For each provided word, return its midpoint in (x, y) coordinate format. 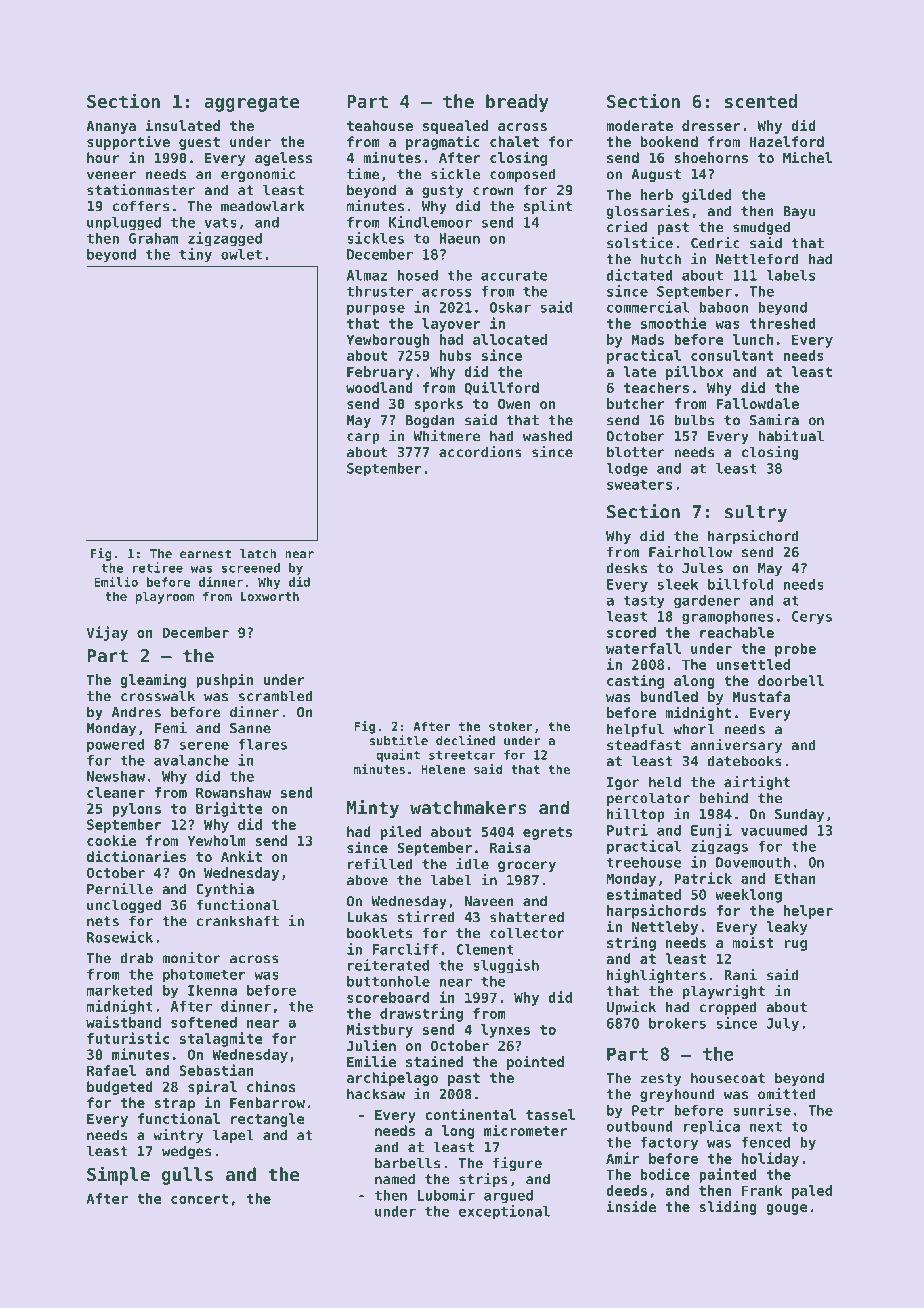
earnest (205, 554)
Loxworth (270, 596)
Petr (648, 1110)
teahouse (380, 125)
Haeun (459, 238)
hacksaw (376, 1094)
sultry (756, 513)
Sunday (799, 815)
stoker (511, 726)
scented (761, 101)
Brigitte (229, 809)
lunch (753, 339)
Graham (153, 238)
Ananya (111, 127)
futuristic (128, 1038)
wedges (186, 1152)
